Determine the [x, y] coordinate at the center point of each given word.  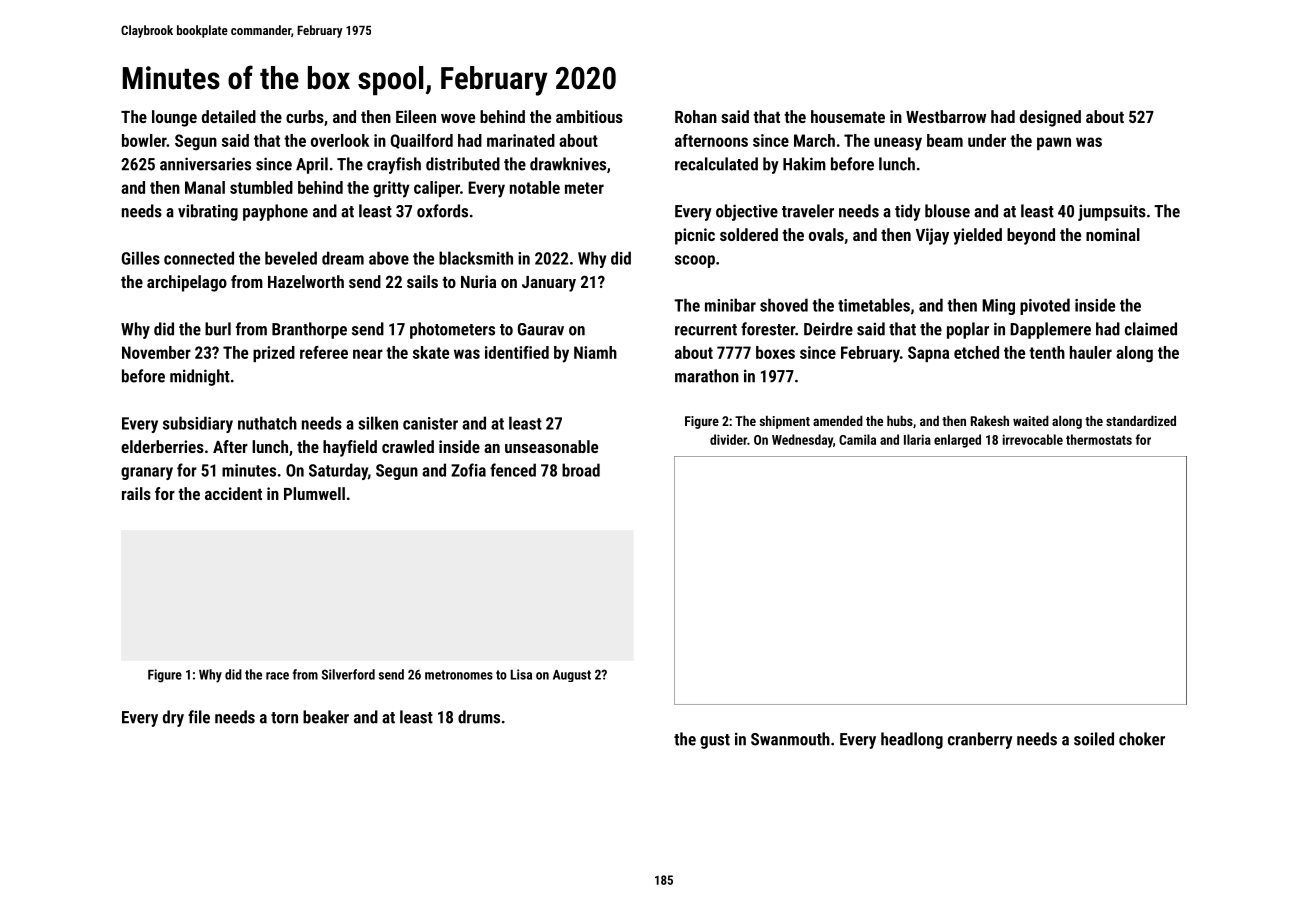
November [156, 352]
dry [173, 718]
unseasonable [551, 446]
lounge [174, 118]
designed [1050, 118]
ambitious [589, 116]
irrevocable [1032, 439]
